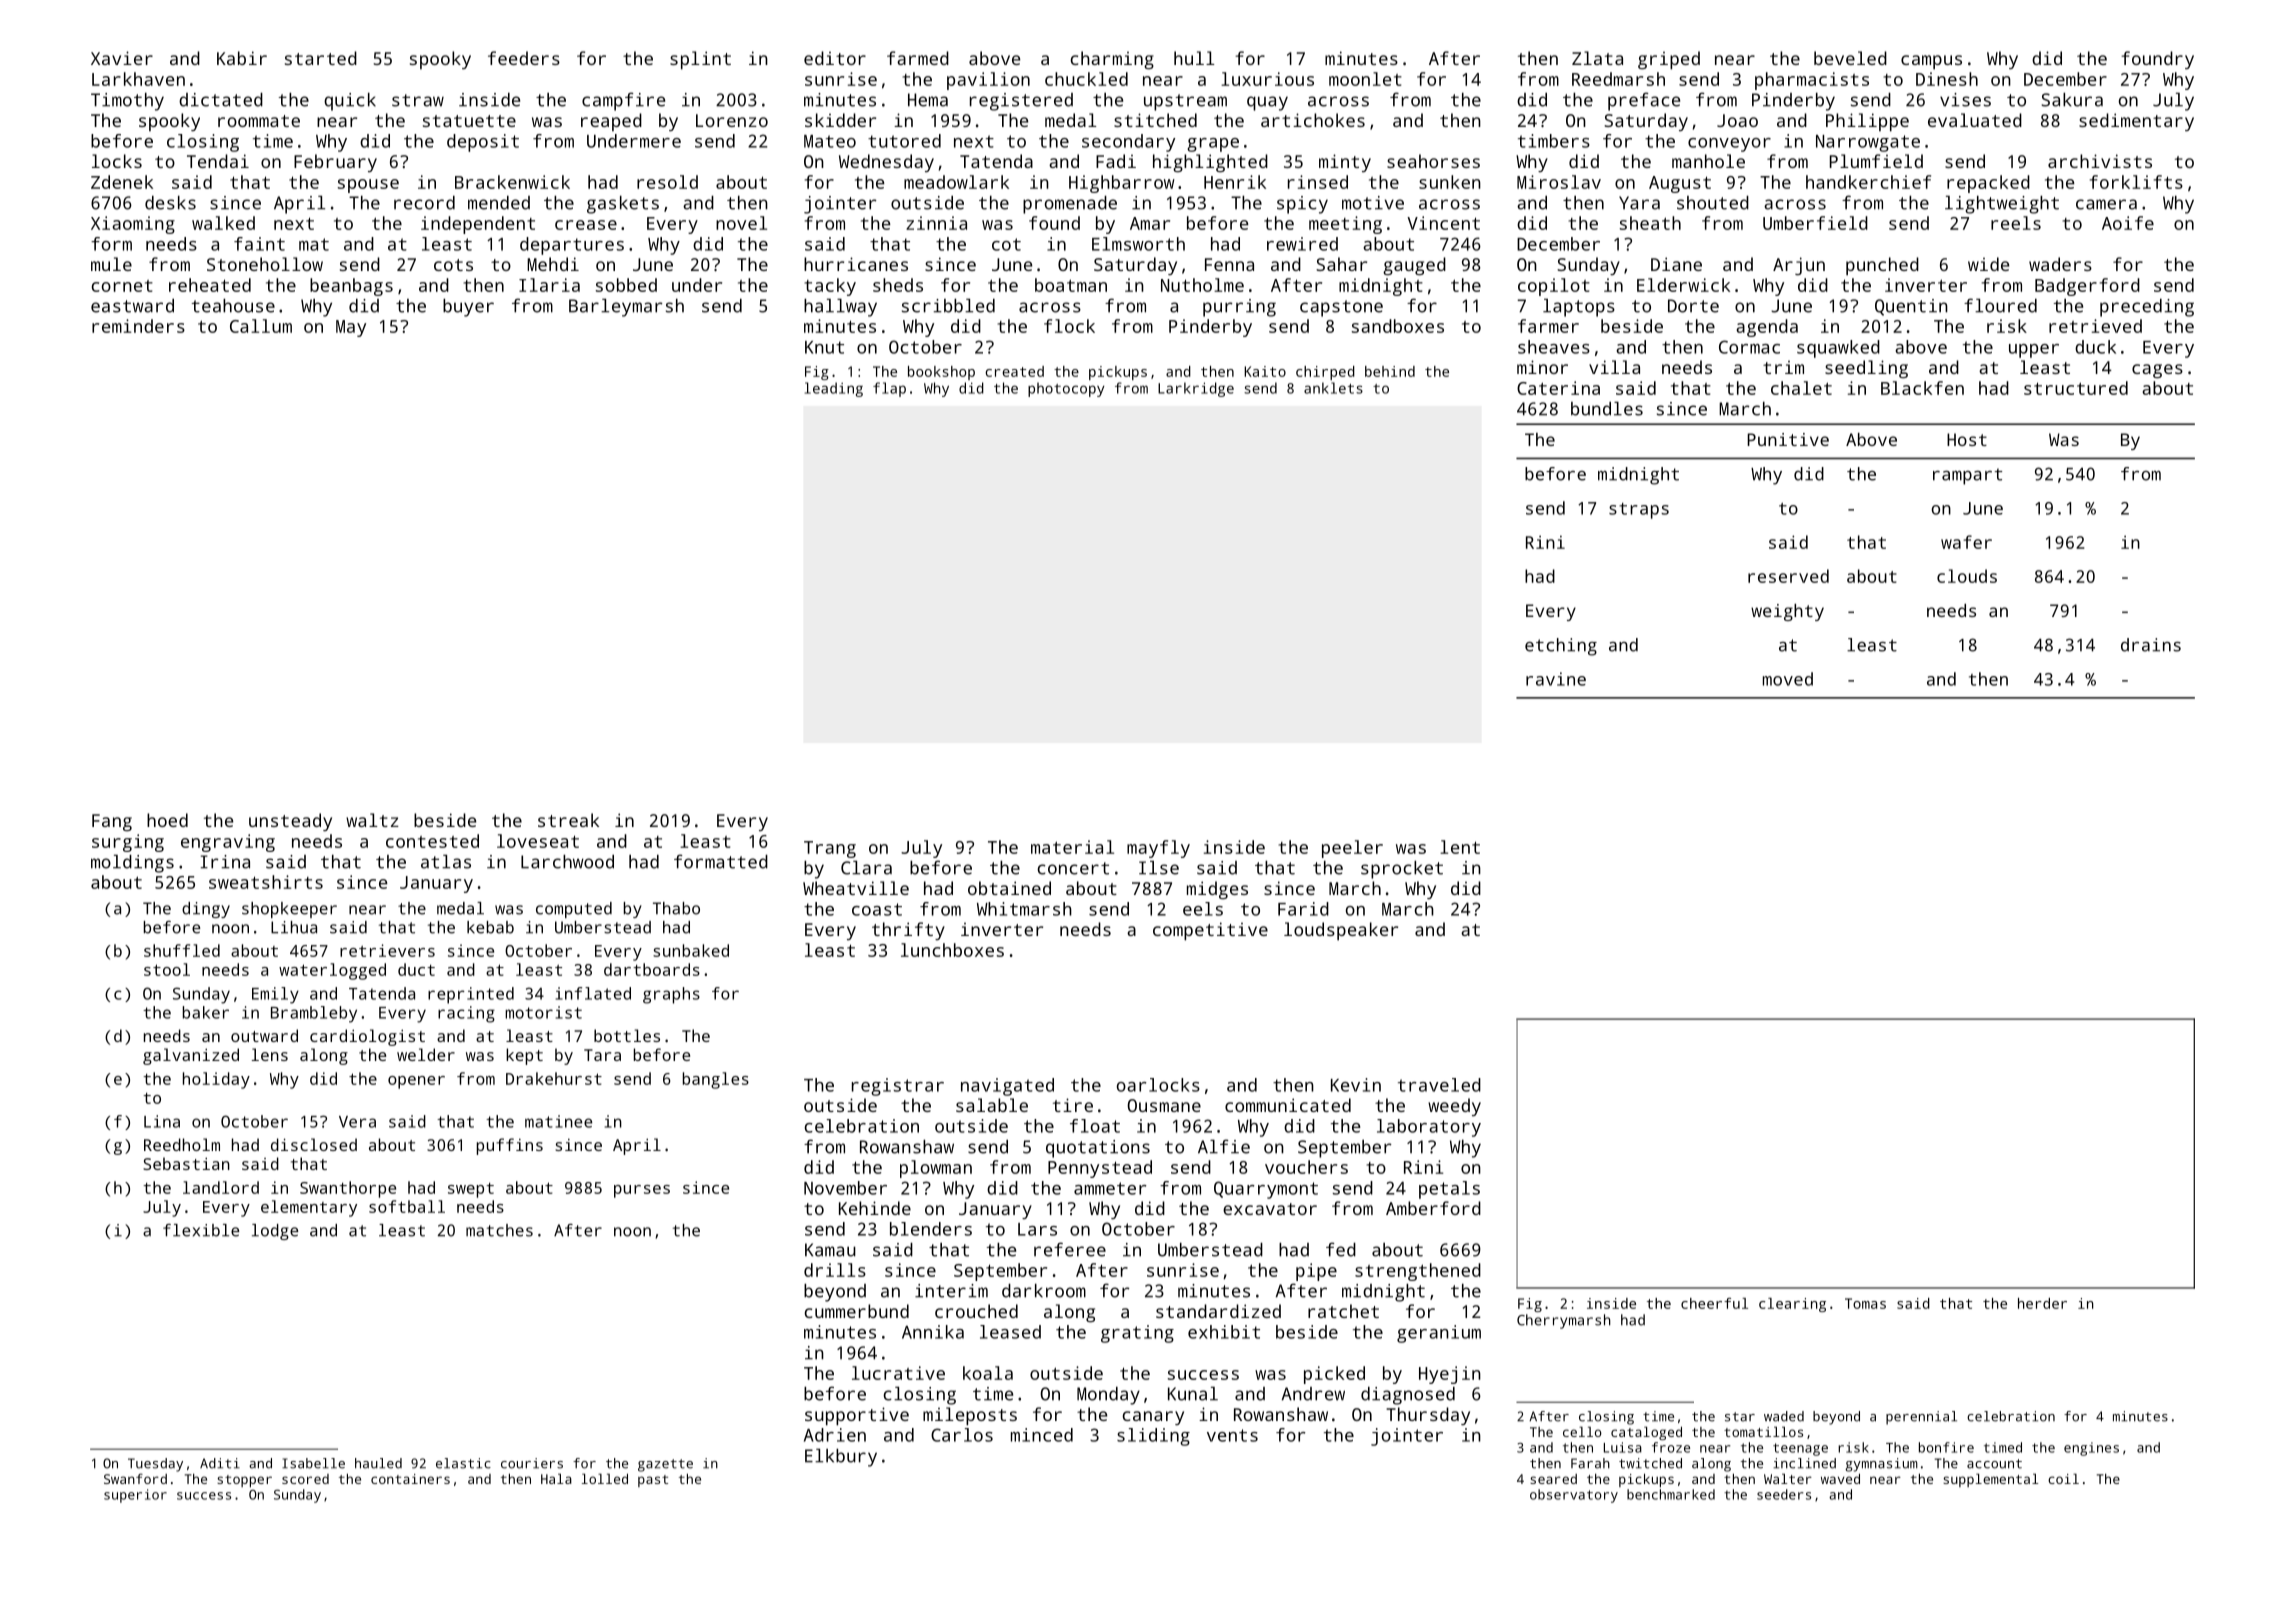  Describe the element at coordinates (111, 264) in the document. I see `mule` at that location.
